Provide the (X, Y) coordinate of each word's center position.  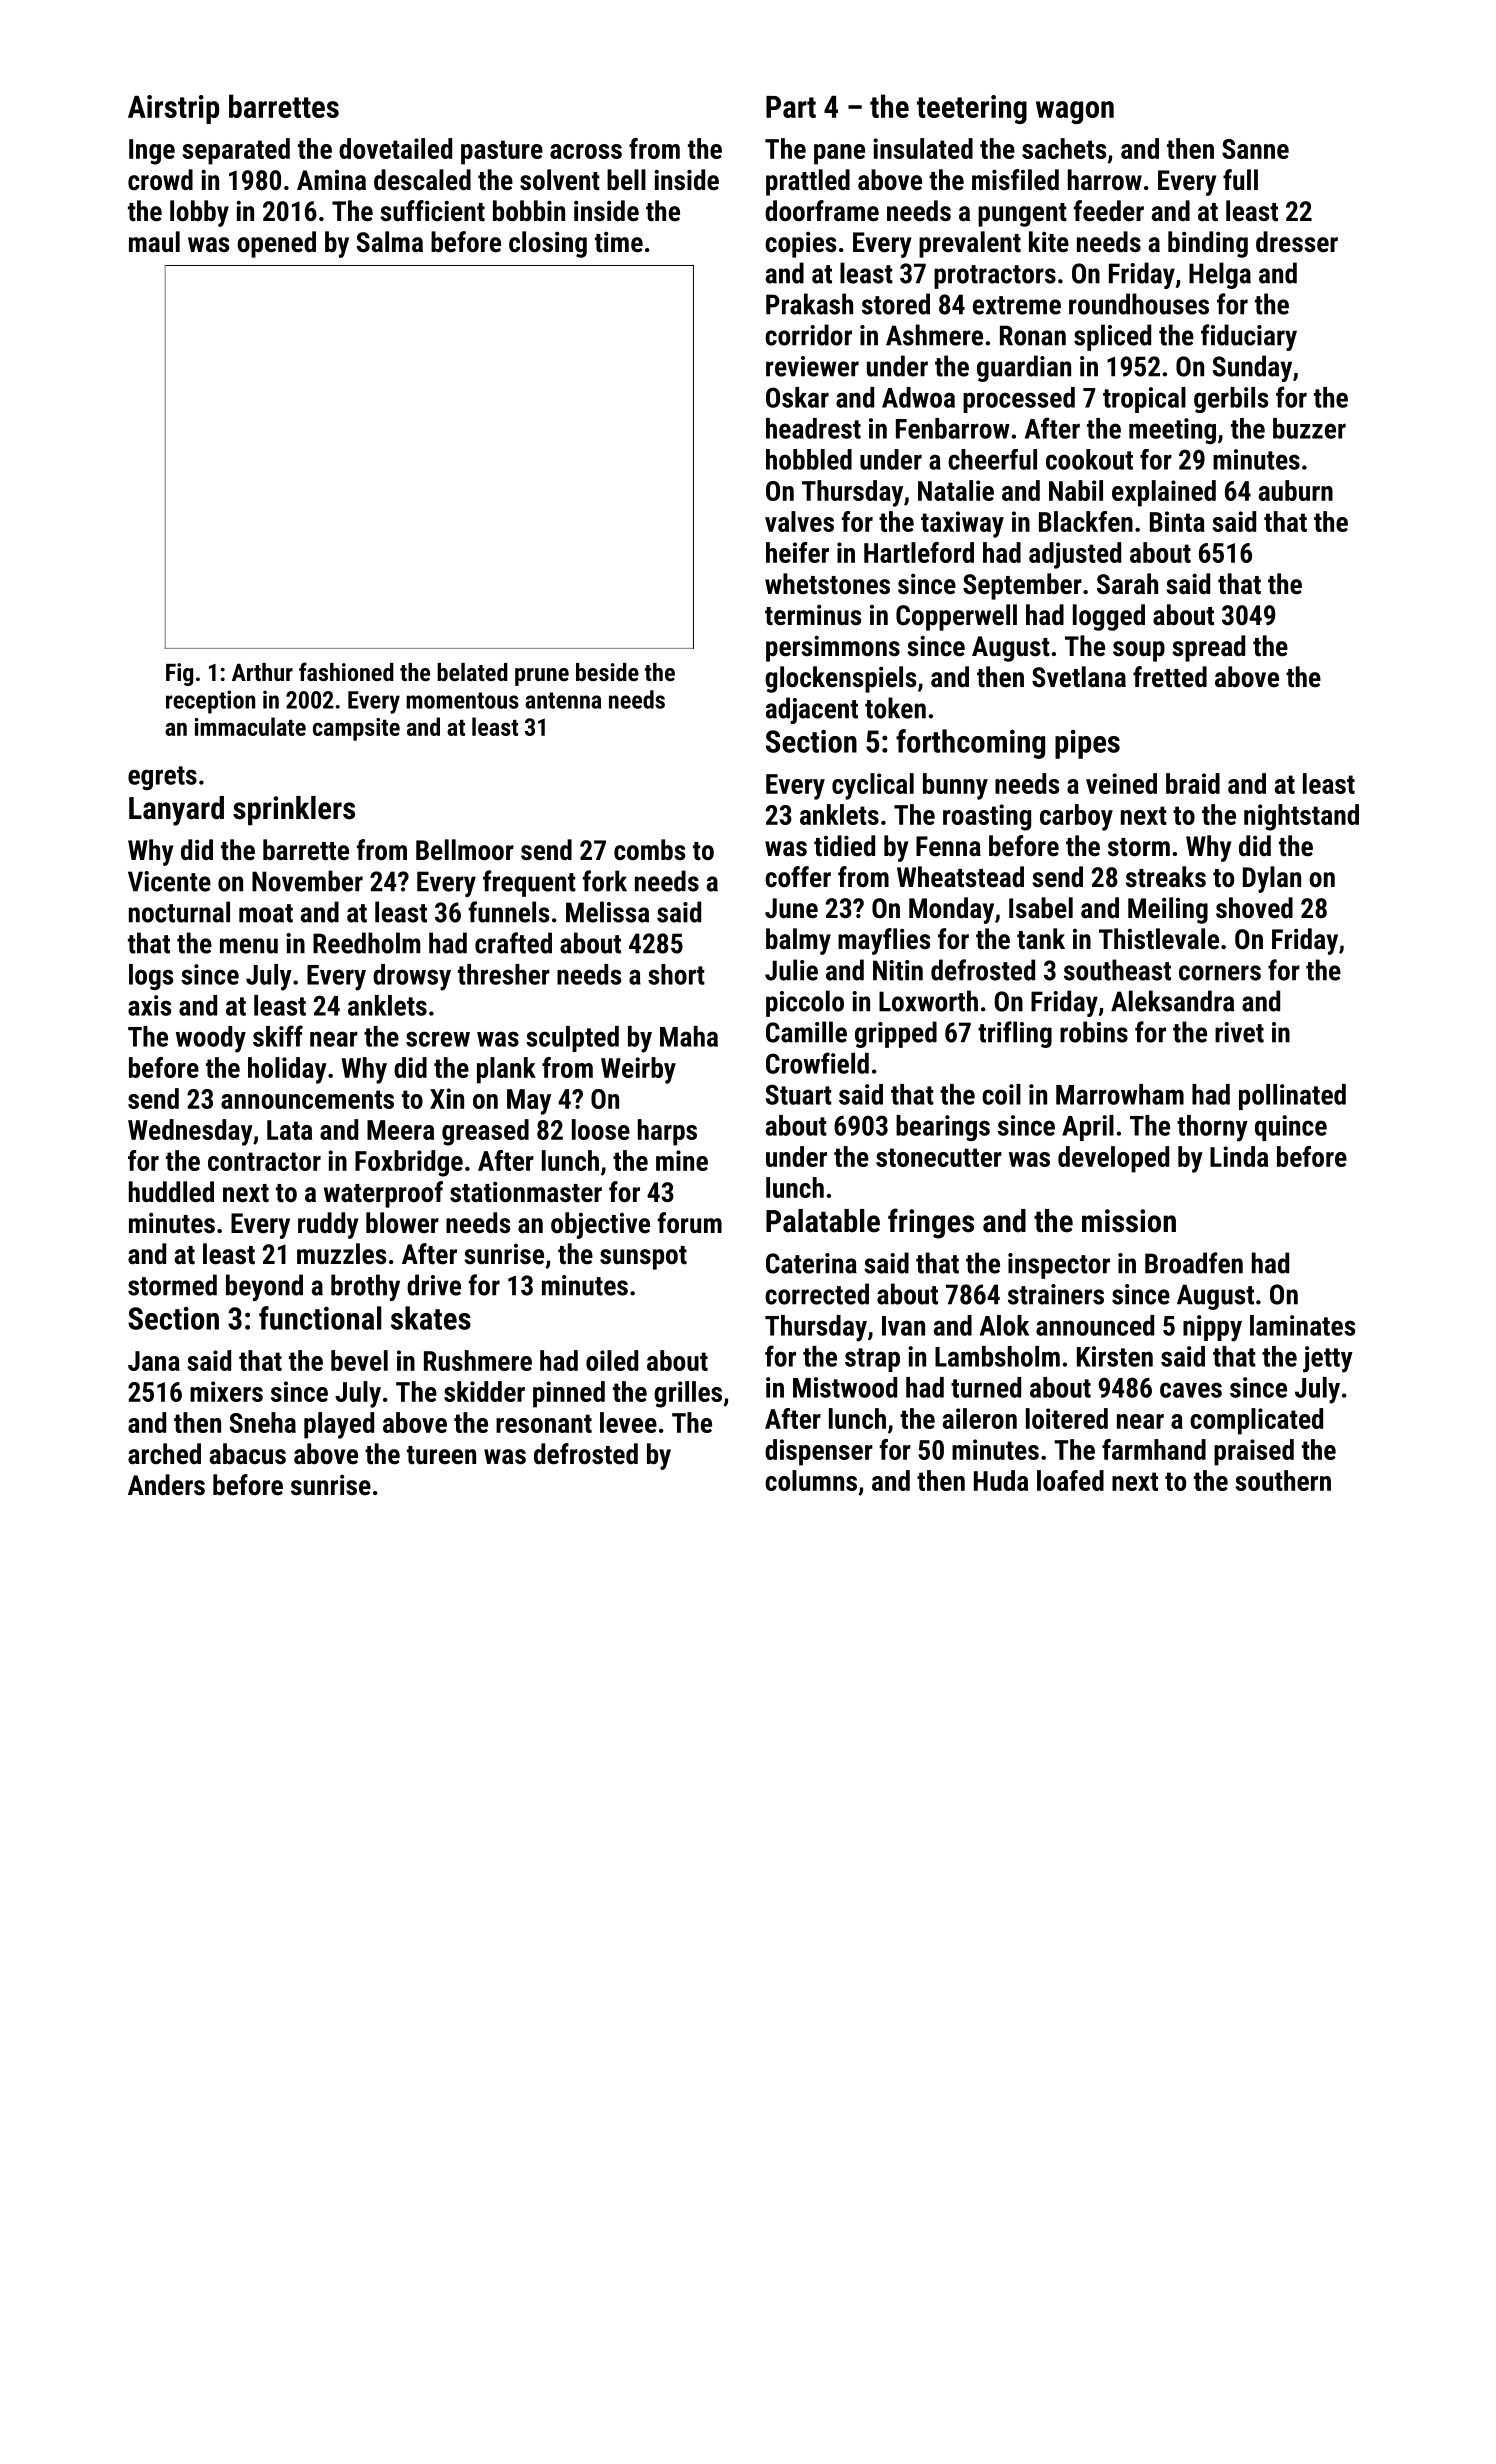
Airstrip (173, 109)
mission (1129, 1221)
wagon (1075, 112)
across (586, 151)
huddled (171, 1192)
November (307, 881)
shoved (1254, 908)
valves (799, 521)
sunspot (643, 1258)
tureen (441, 1455)
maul (154, 241)
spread (1208, 648)
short (676, 974)
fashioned (346, 671)
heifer (797, 552)
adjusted (1075, 555)
